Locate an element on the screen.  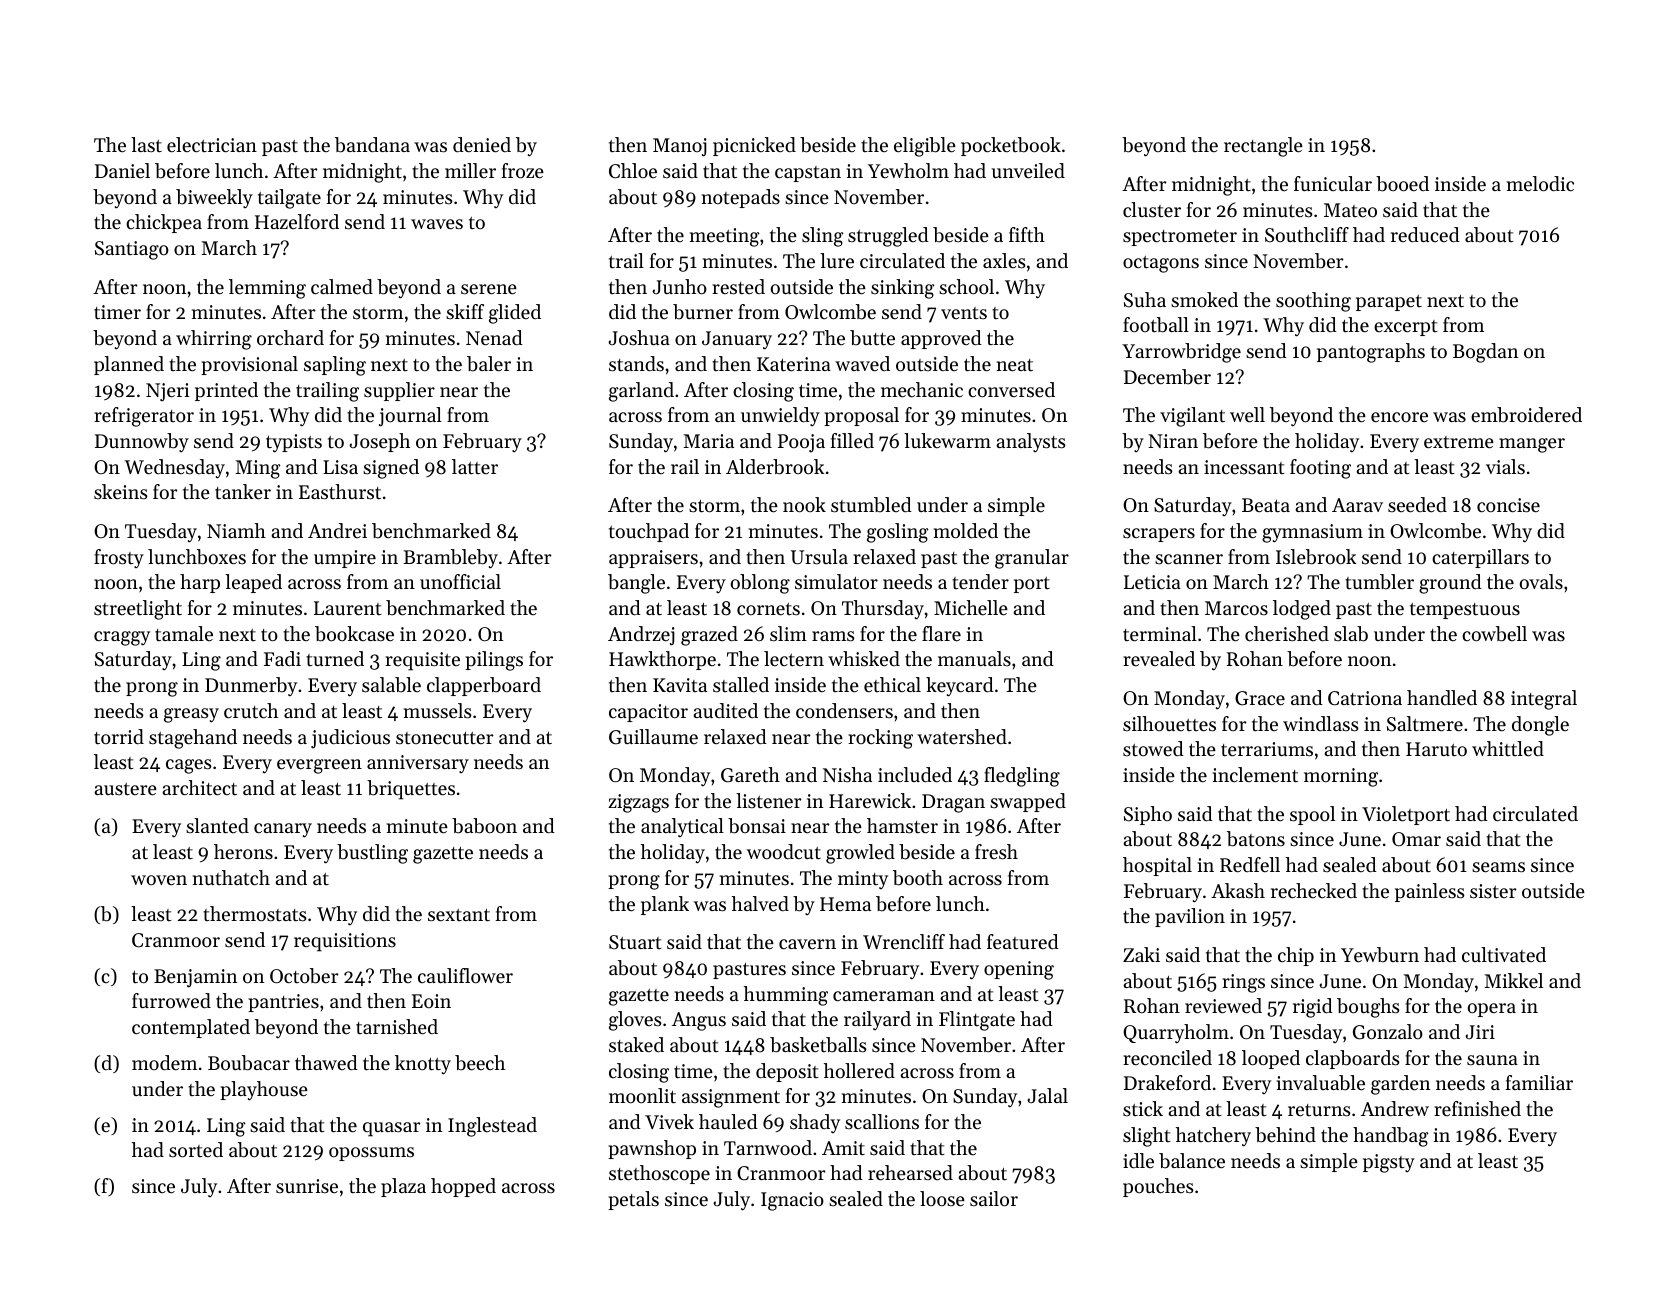
austere is located at coordinates (125, 789).
